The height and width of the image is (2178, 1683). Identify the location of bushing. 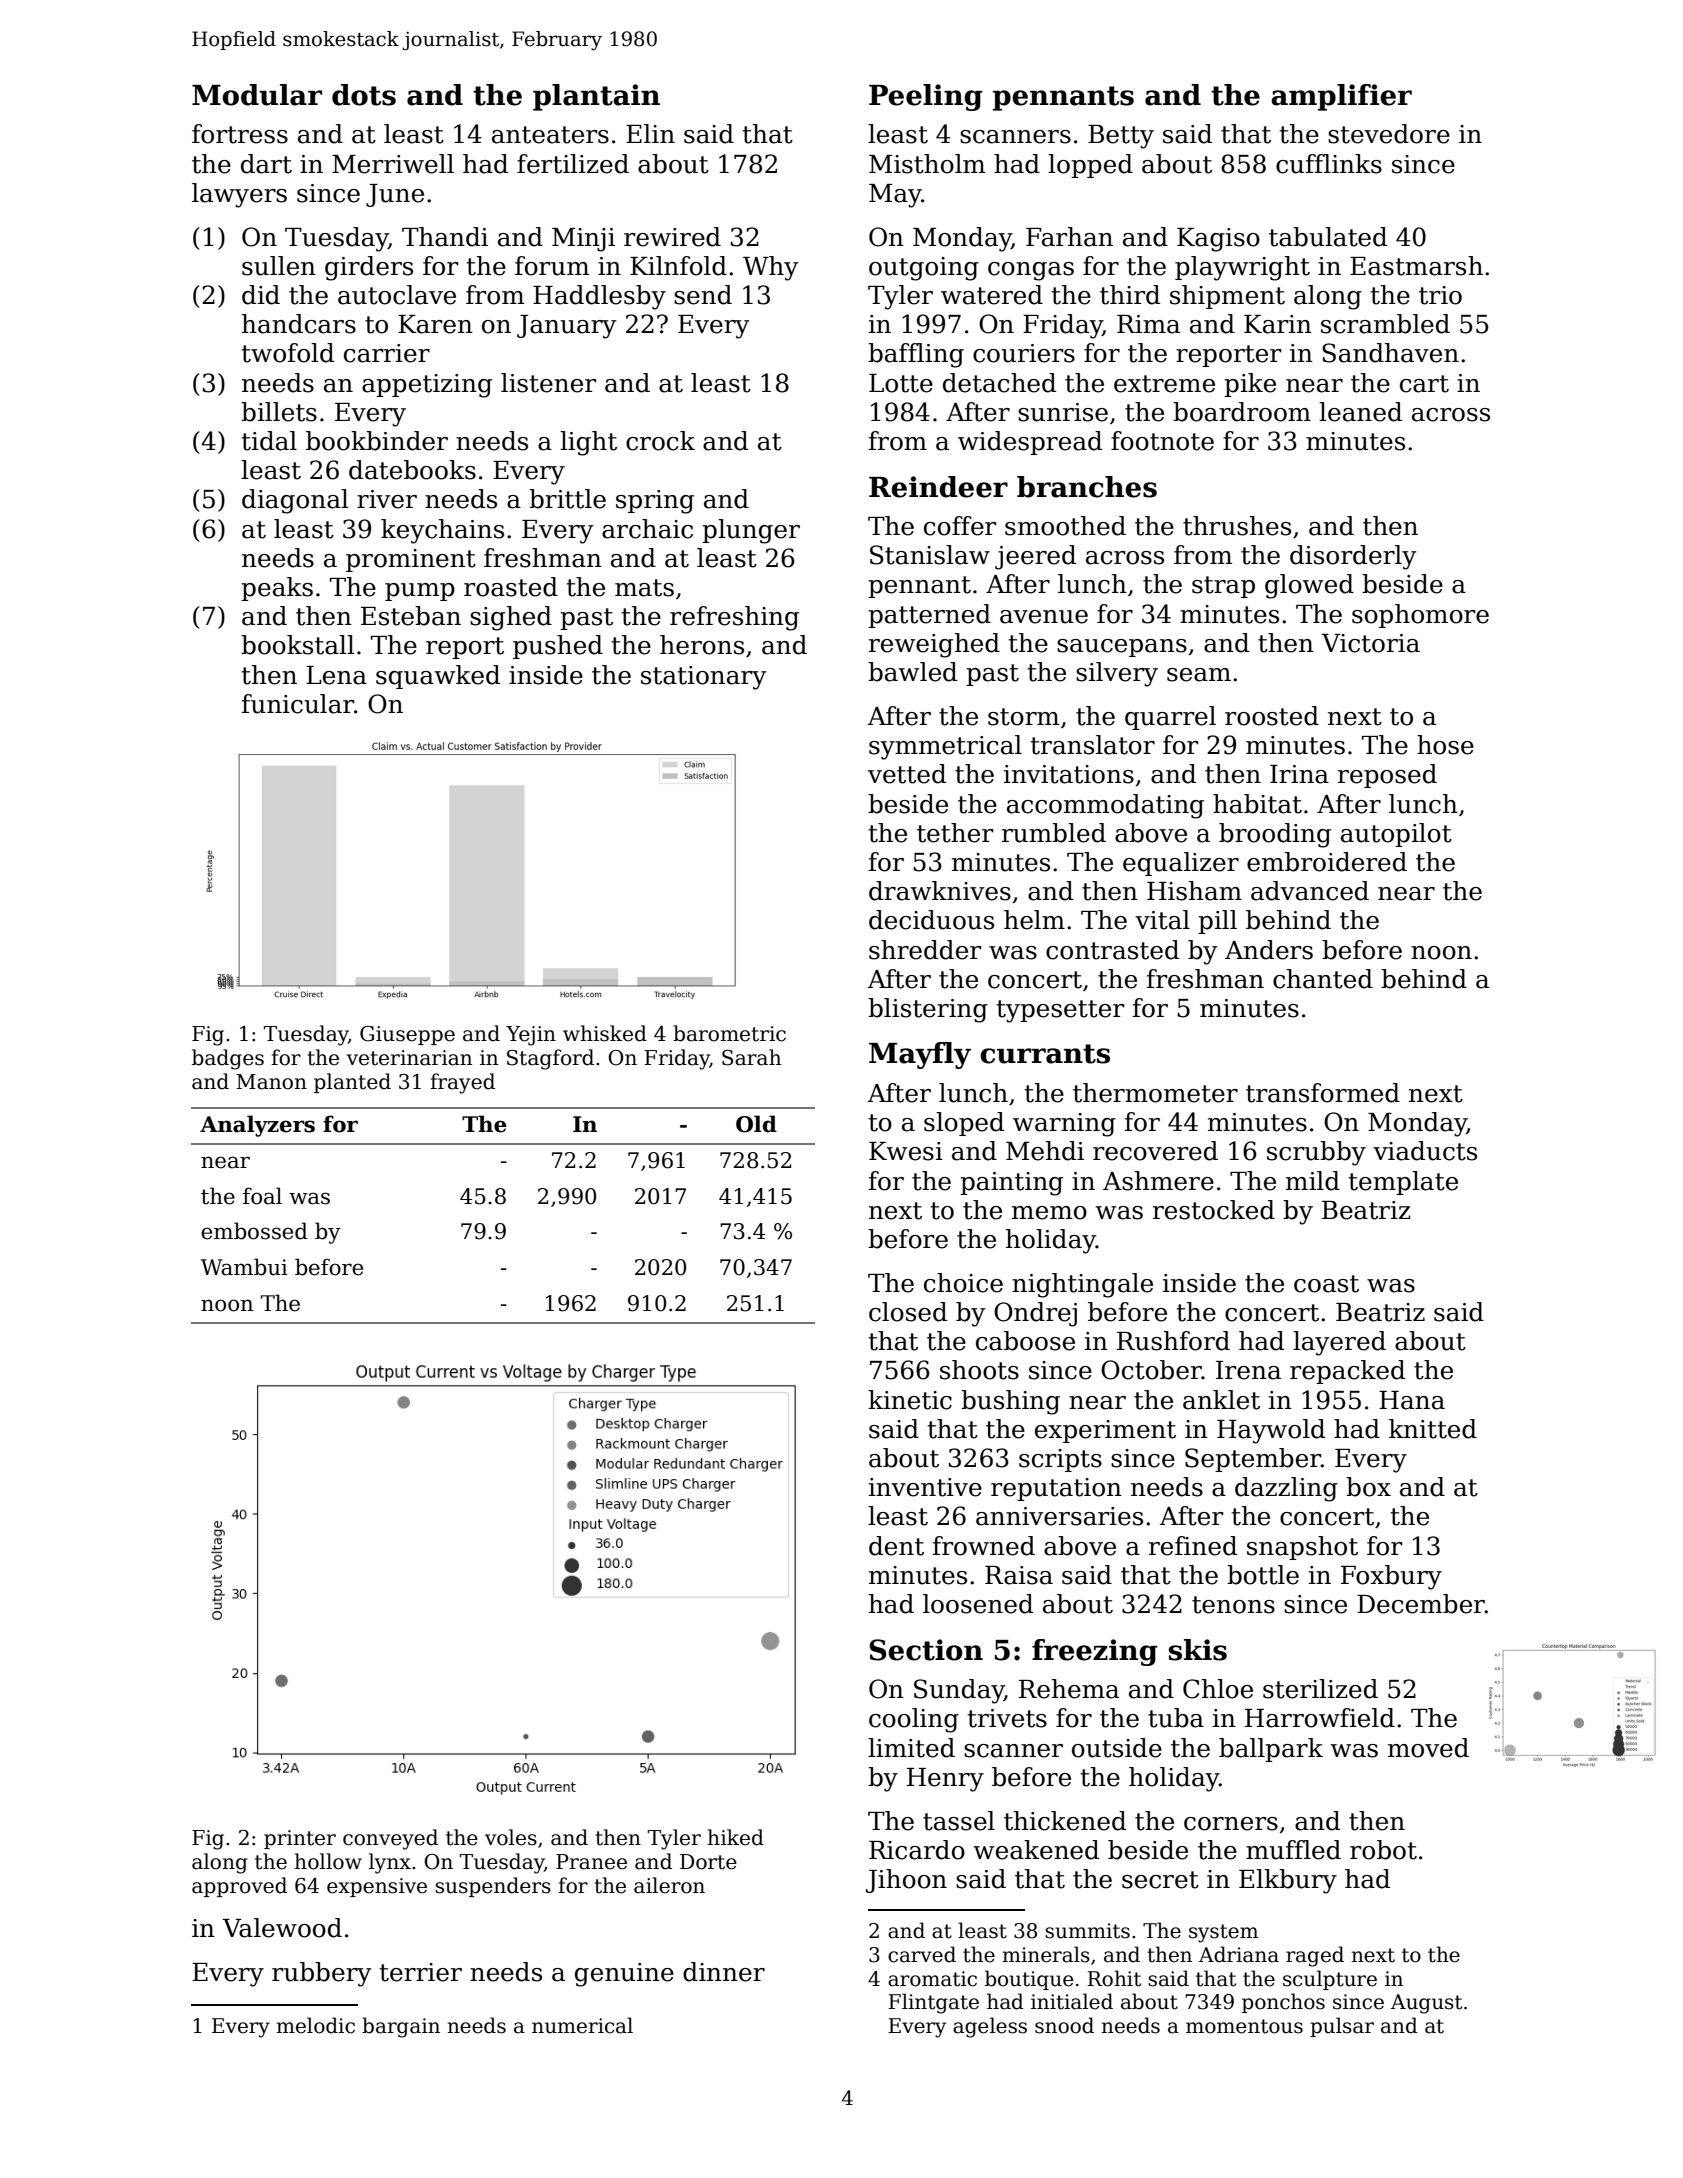
(1010, 1402).
